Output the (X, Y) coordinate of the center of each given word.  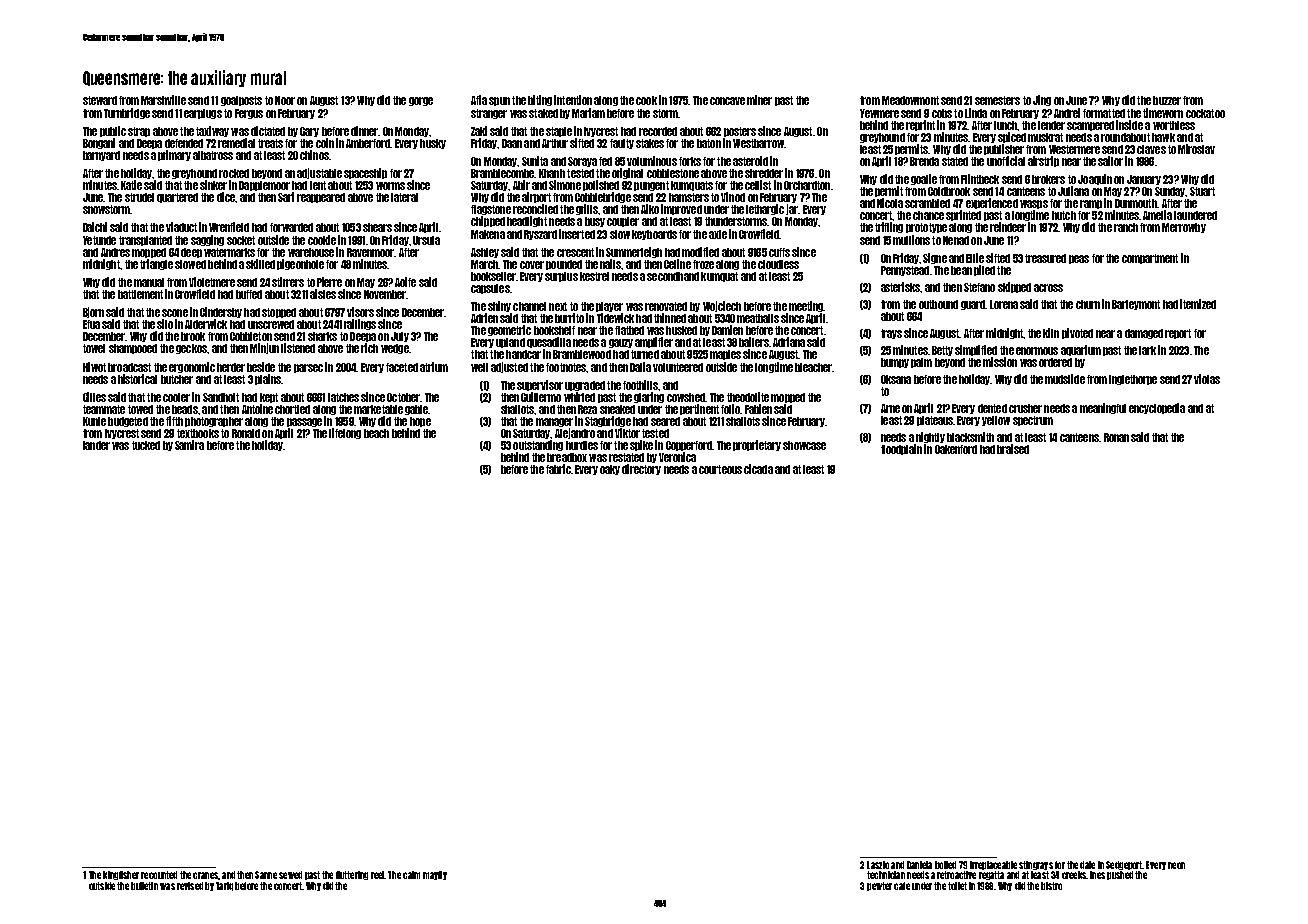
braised (1013, 449)
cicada (758, 469)
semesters (997, 100)
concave (727, 101)
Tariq (224, 886)
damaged (1144, 334)
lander (96, 445)
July (400, 337)
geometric (509, 330)
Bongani (99, 143)
